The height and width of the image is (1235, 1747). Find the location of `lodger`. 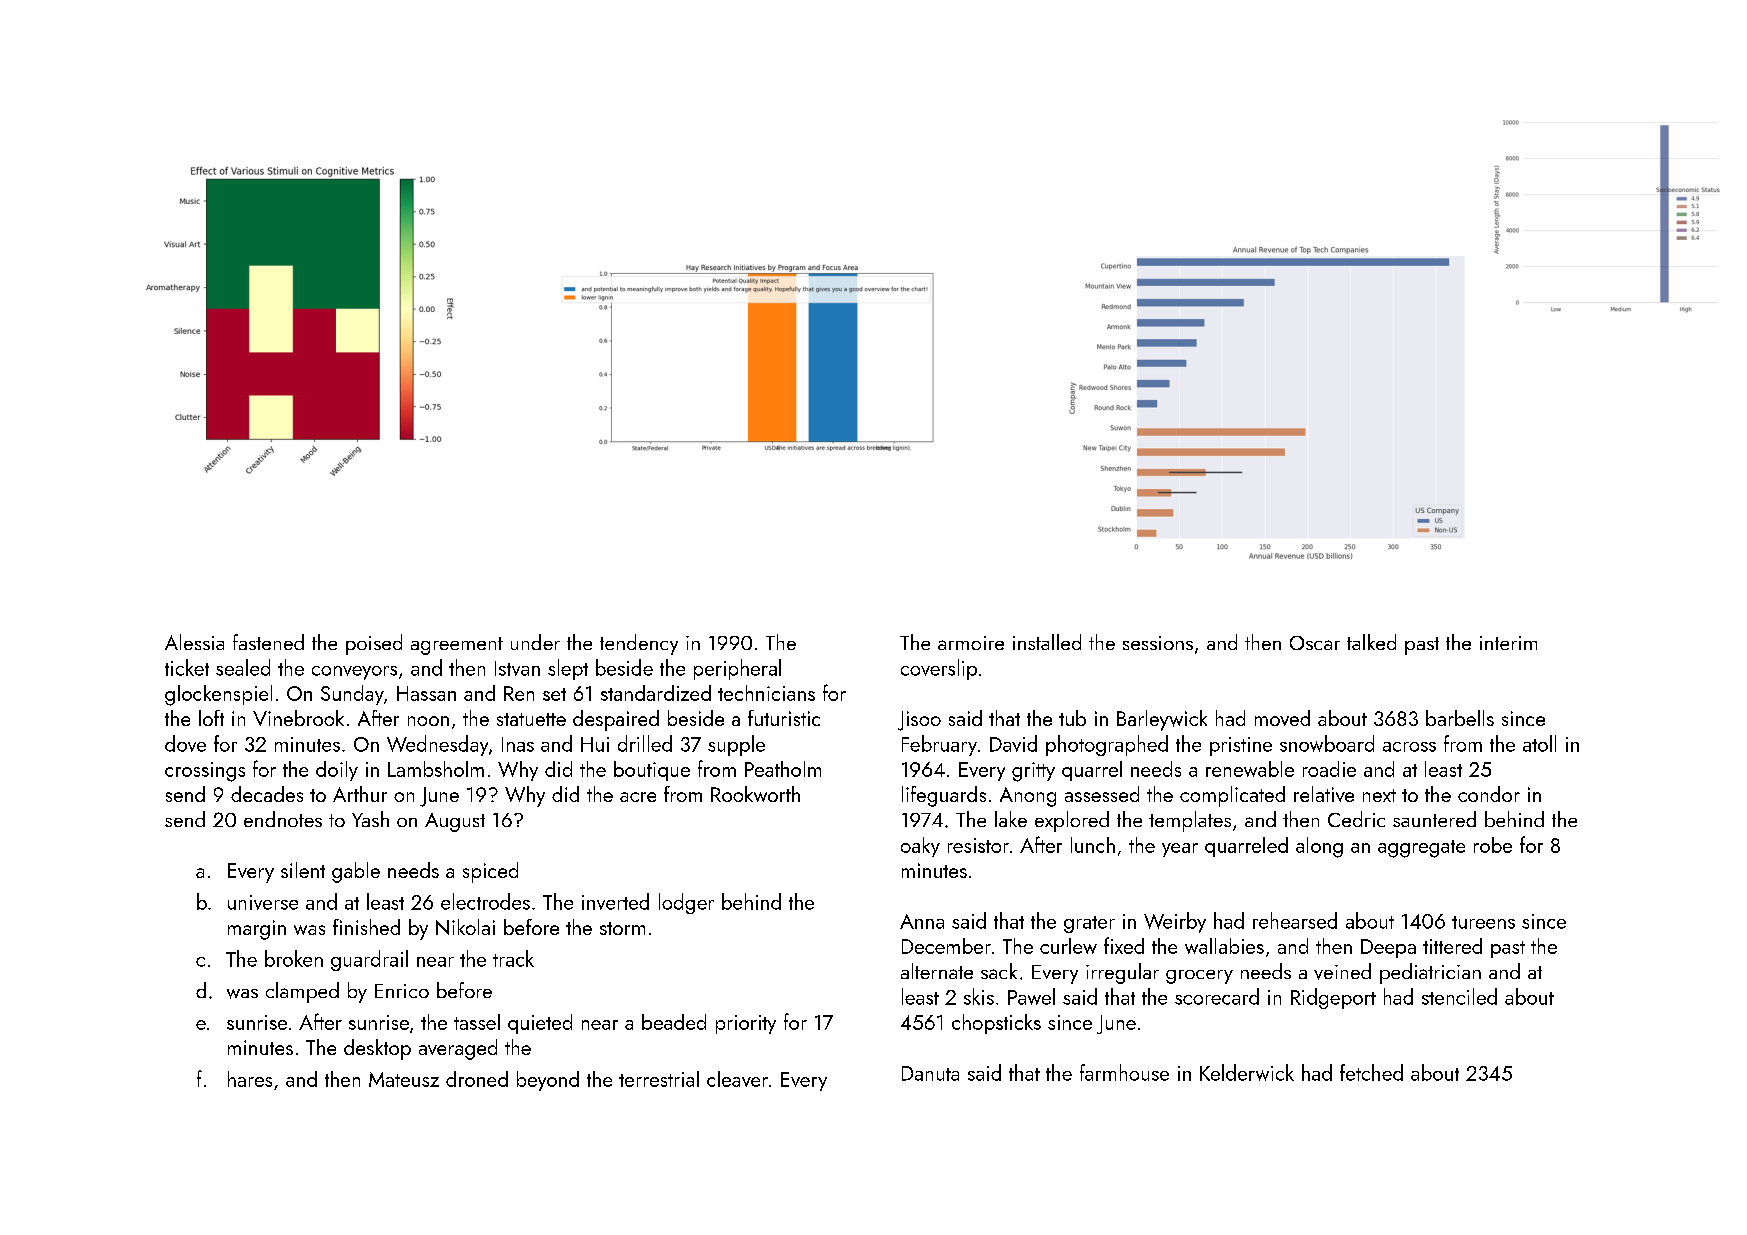

lodger is located at coordinates (686, 903).
